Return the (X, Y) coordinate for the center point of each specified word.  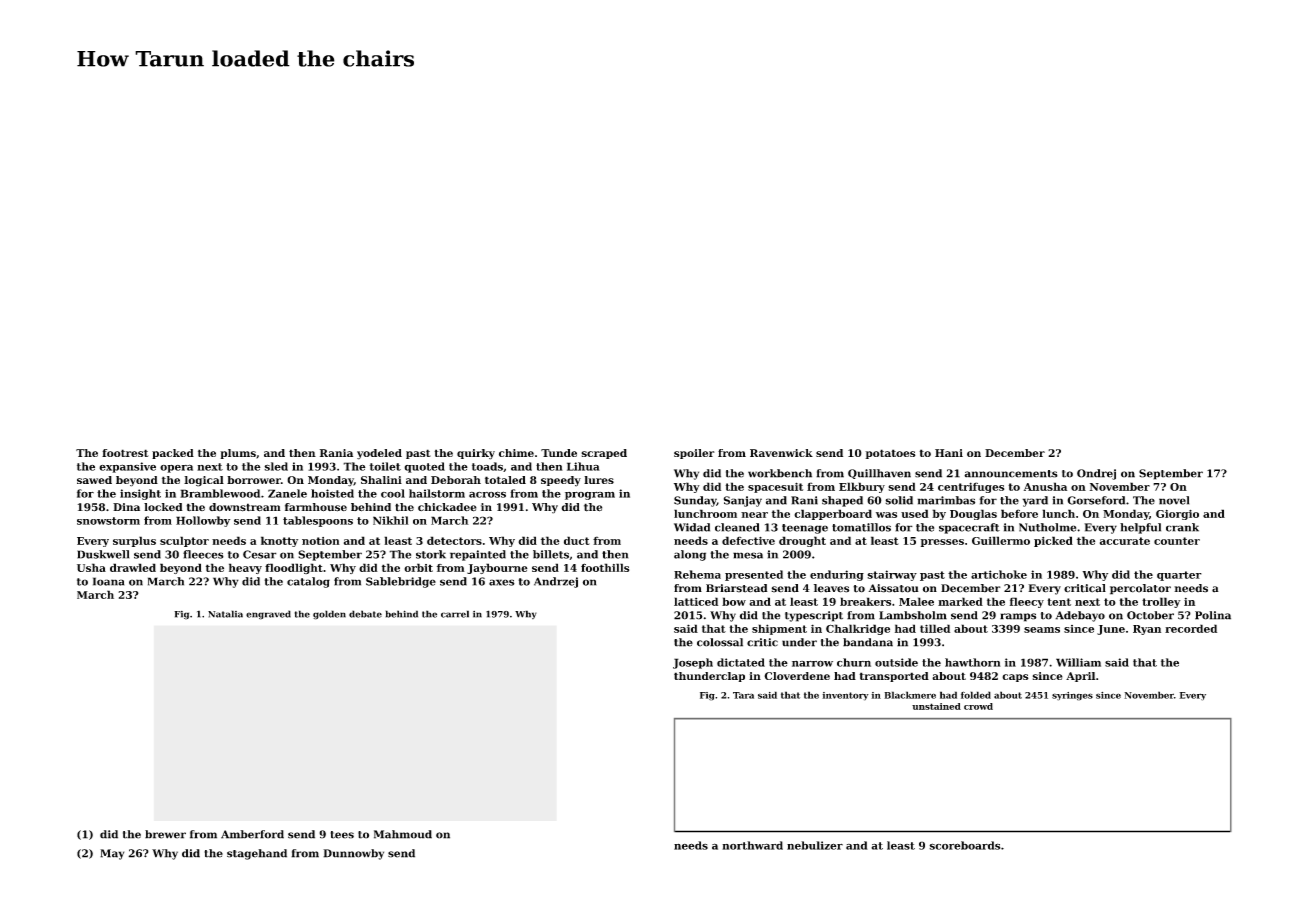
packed (173, 454)
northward (752, 845)
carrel (455, 614)
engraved (268, 615)
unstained (936, 706)
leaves (831, 588)
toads (487, 466)
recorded (1191, 628)
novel (1174, 500)
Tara (743, 695)
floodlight (294, 568)
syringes (1072, 696)
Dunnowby (353, 854)
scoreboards (964, 845)
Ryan (1147, 630)
